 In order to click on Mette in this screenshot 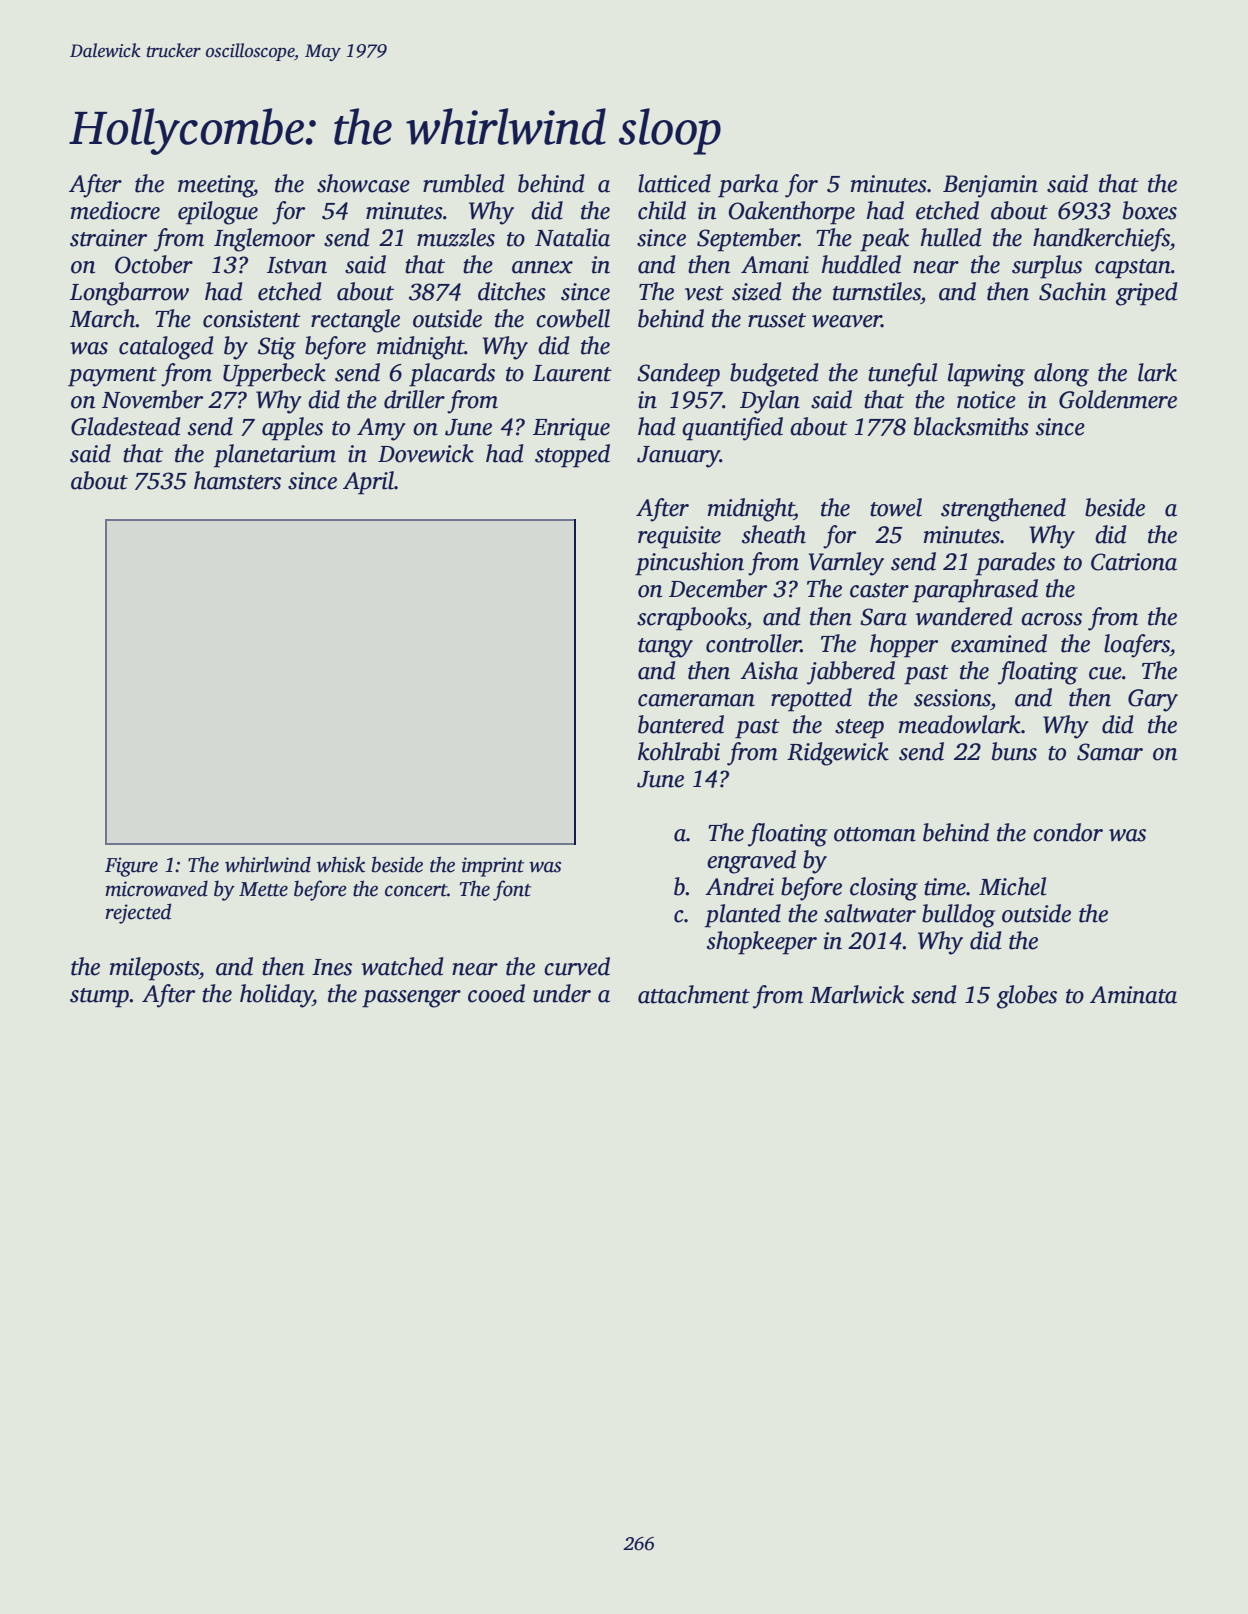, I will do `click(263, 889)`.
